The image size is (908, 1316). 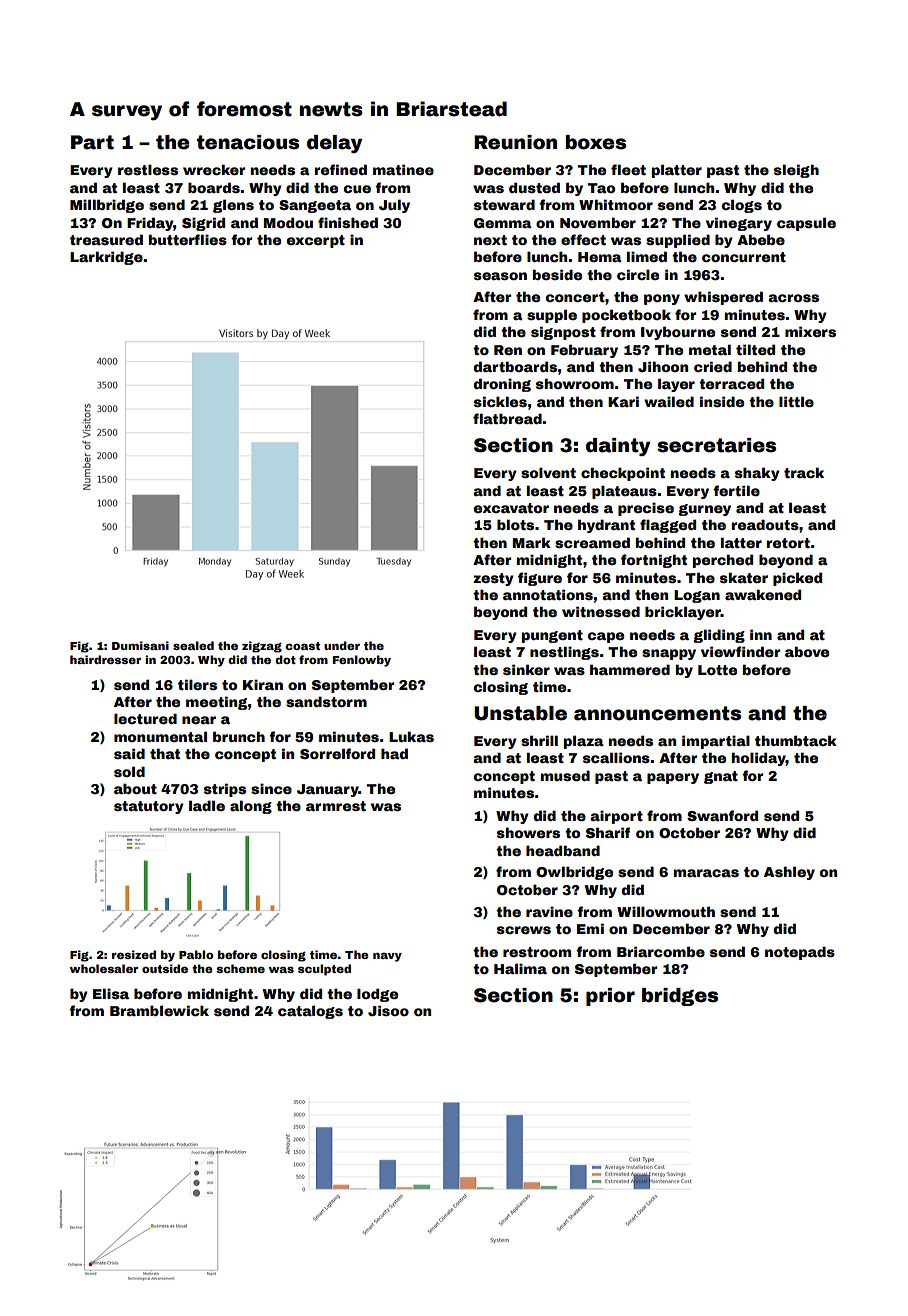 What do you see at coordinates (515, 142) in the image?
I see `Reunion` at bounding box center [515, 142].
